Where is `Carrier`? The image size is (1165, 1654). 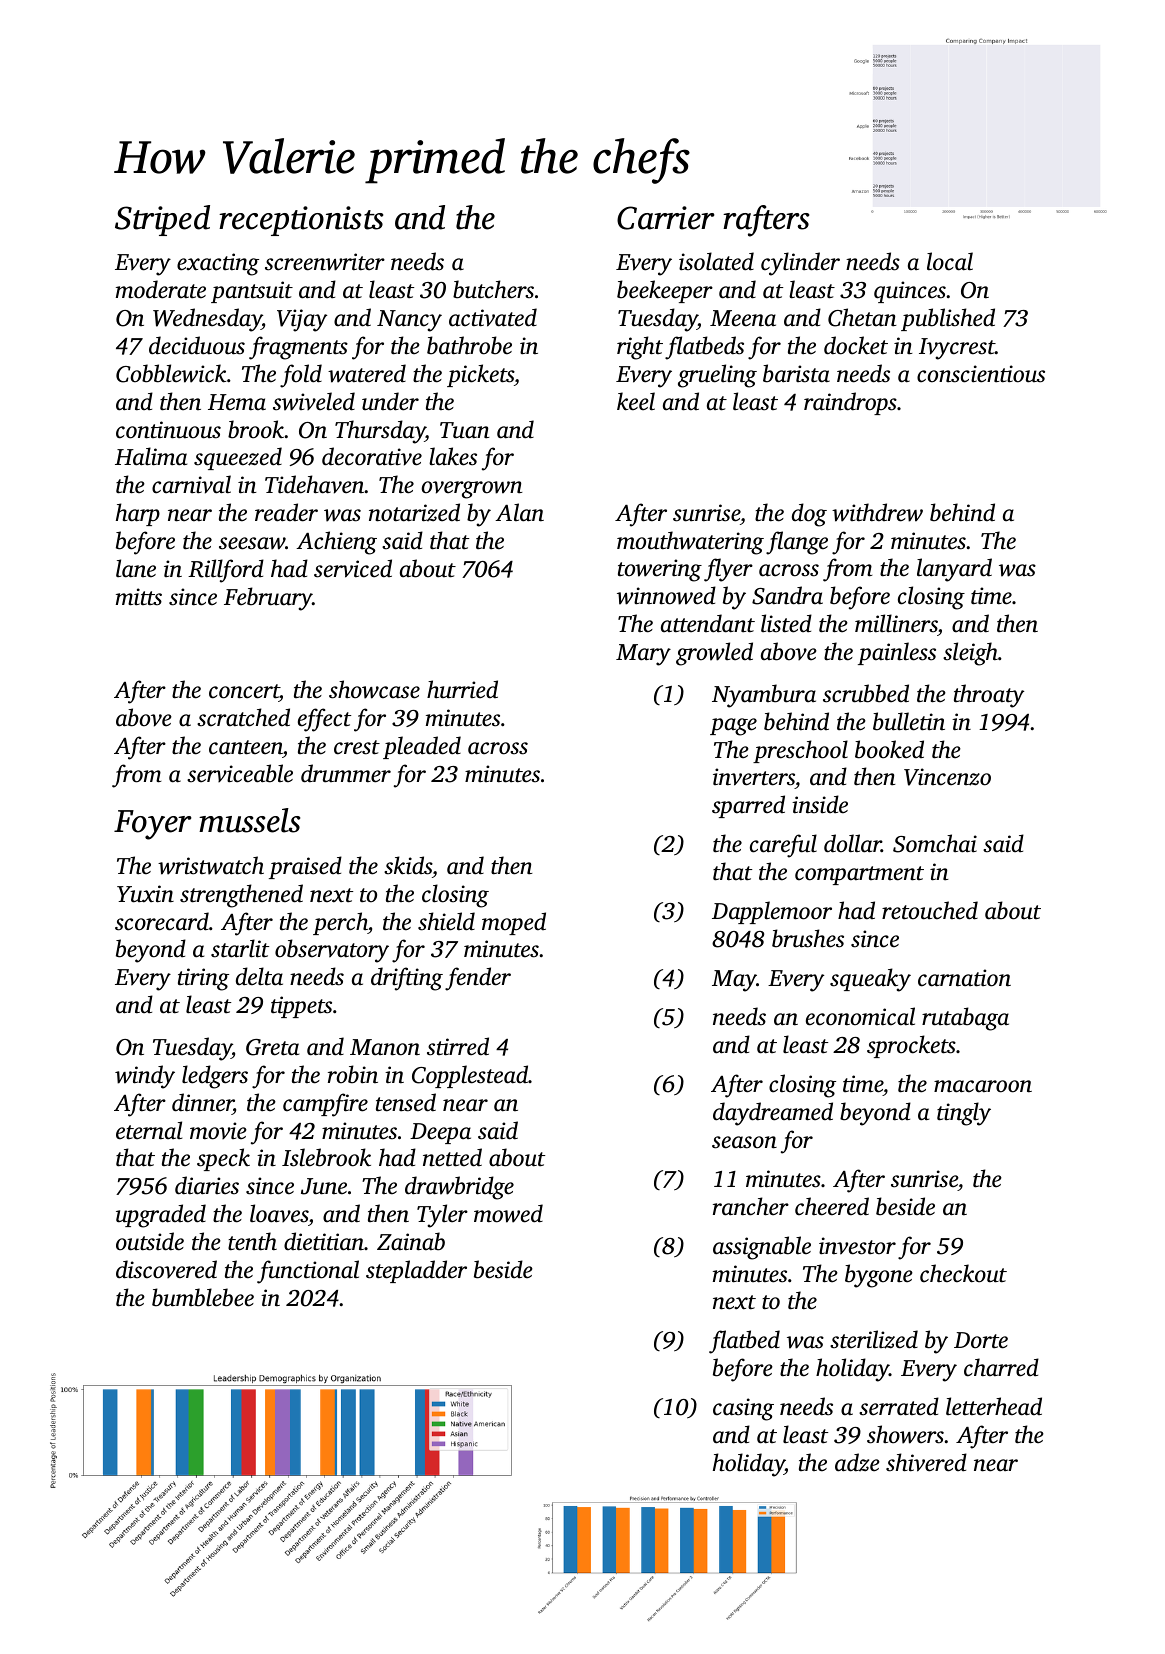 Carrier is located at coordinates (665, 218).
